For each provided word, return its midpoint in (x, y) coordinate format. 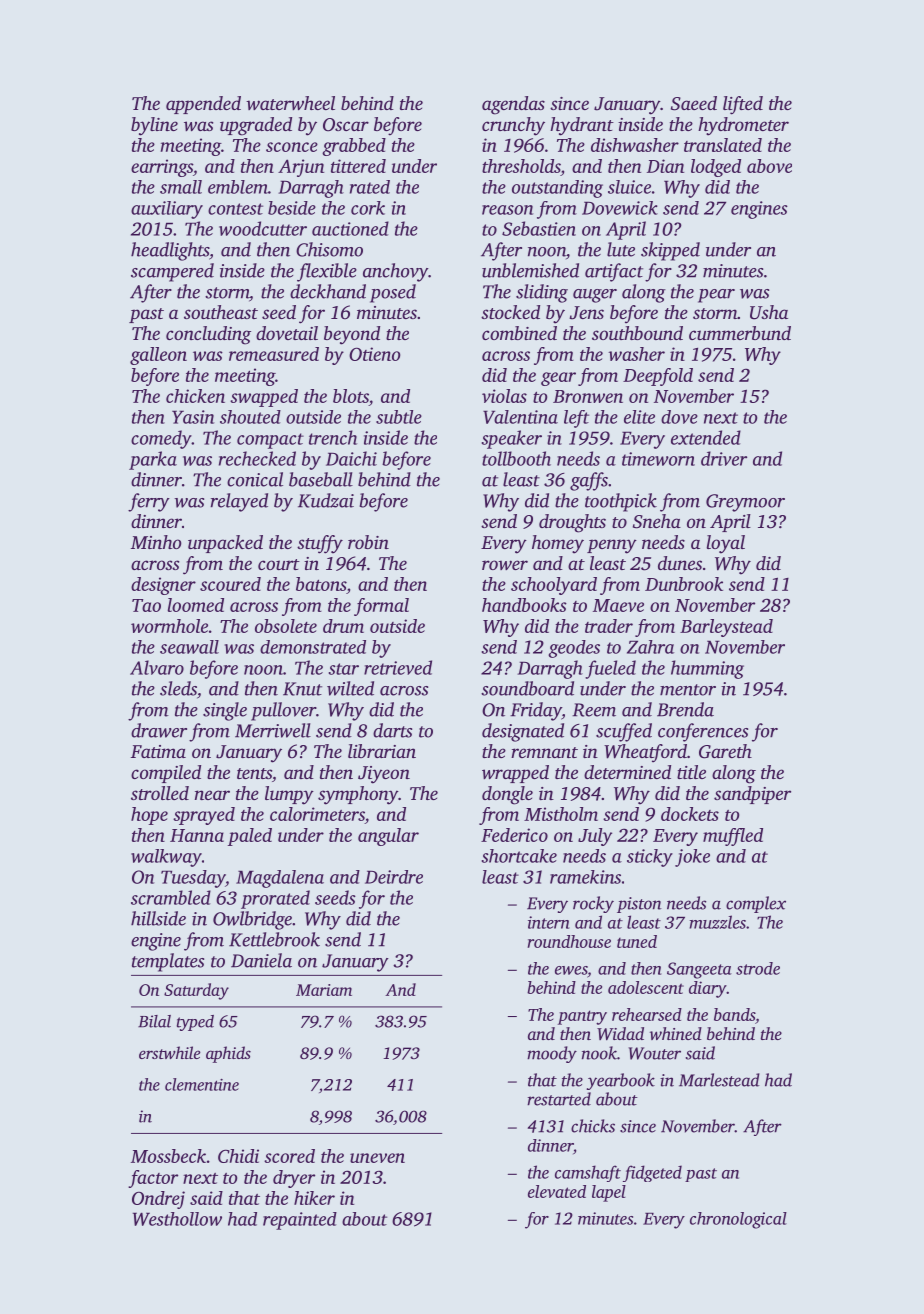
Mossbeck (168, 1156)
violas (504, 396)
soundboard (527, 688)
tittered (358, 166)
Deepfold (658, 377)
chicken (195, 396)
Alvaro (157, 667)
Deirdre (394, 877)
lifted (743, 105)
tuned (637, 941)
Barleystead (726, 628)
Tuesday (193, 879)
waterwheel (290, 103)
